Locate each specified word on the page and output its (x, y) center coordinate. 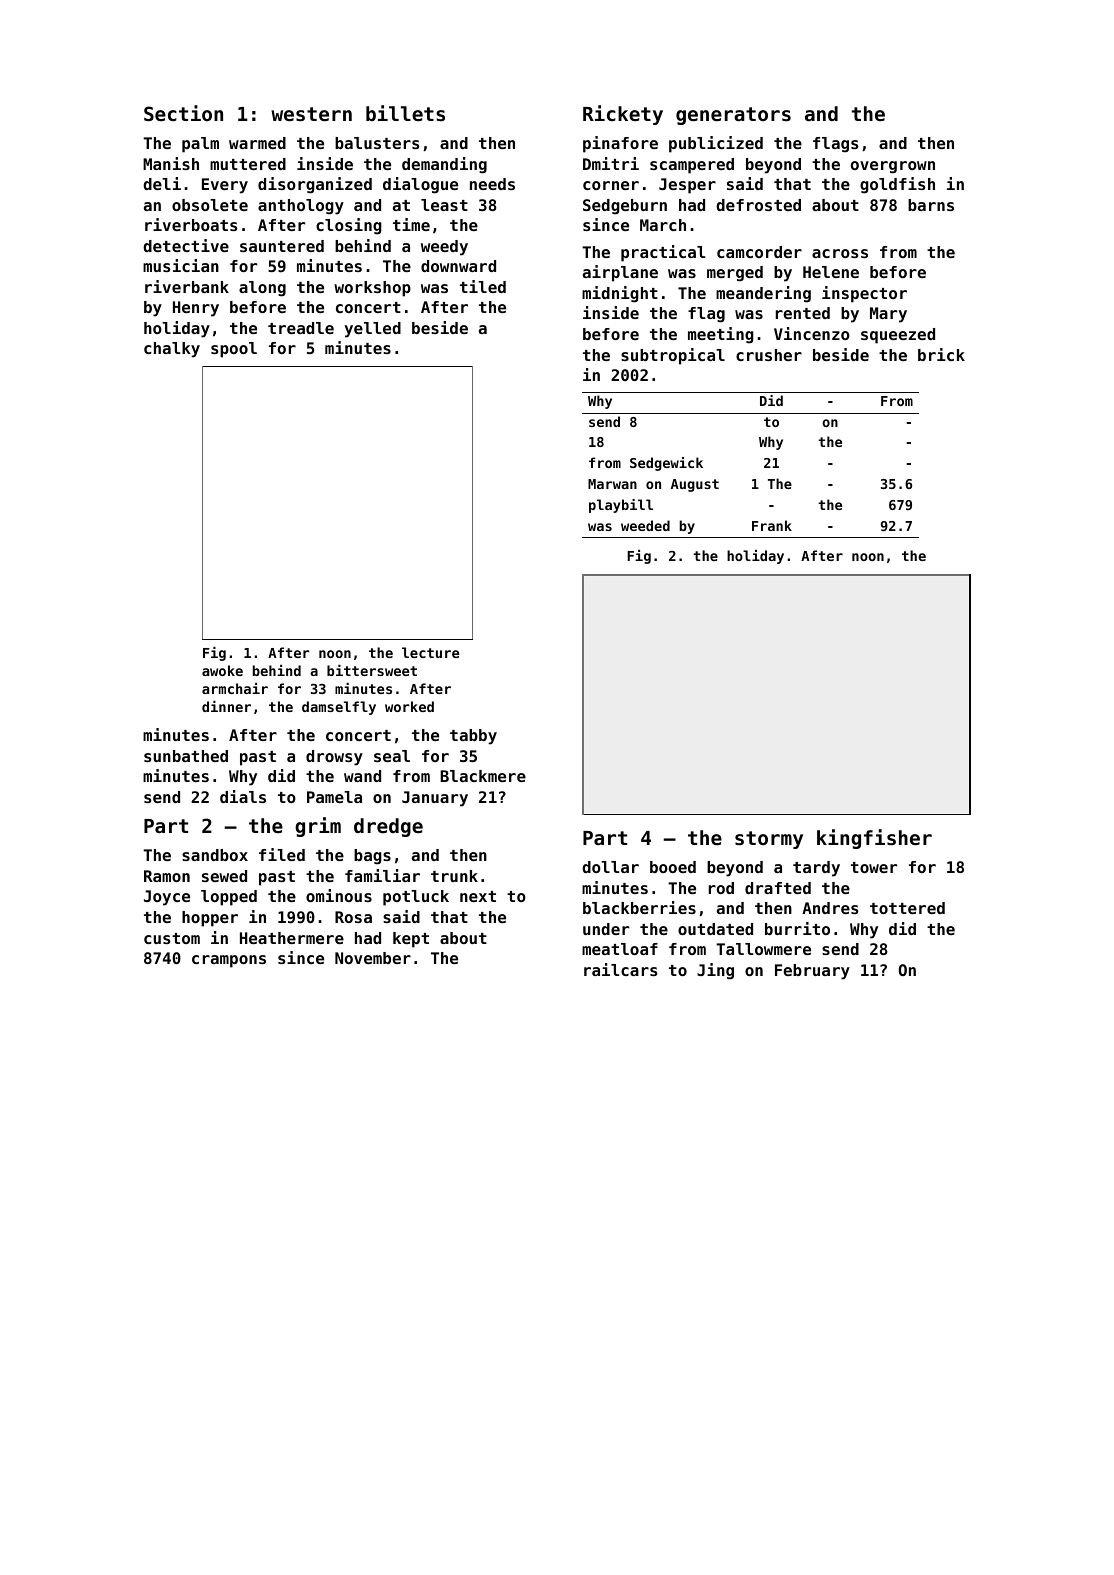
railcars (621, 969)
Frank (772, 525)
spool (234, 350)
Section (183, 113)
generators (733, 116)
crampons (229, 961)
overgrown (893, 167)
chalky (172, 350)
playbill (621, 506)
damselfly (339, 708)
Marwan (612, 484)
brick (941, 354)
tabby (473, 737)
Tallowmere (763, 949)
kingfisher (874, 839)
